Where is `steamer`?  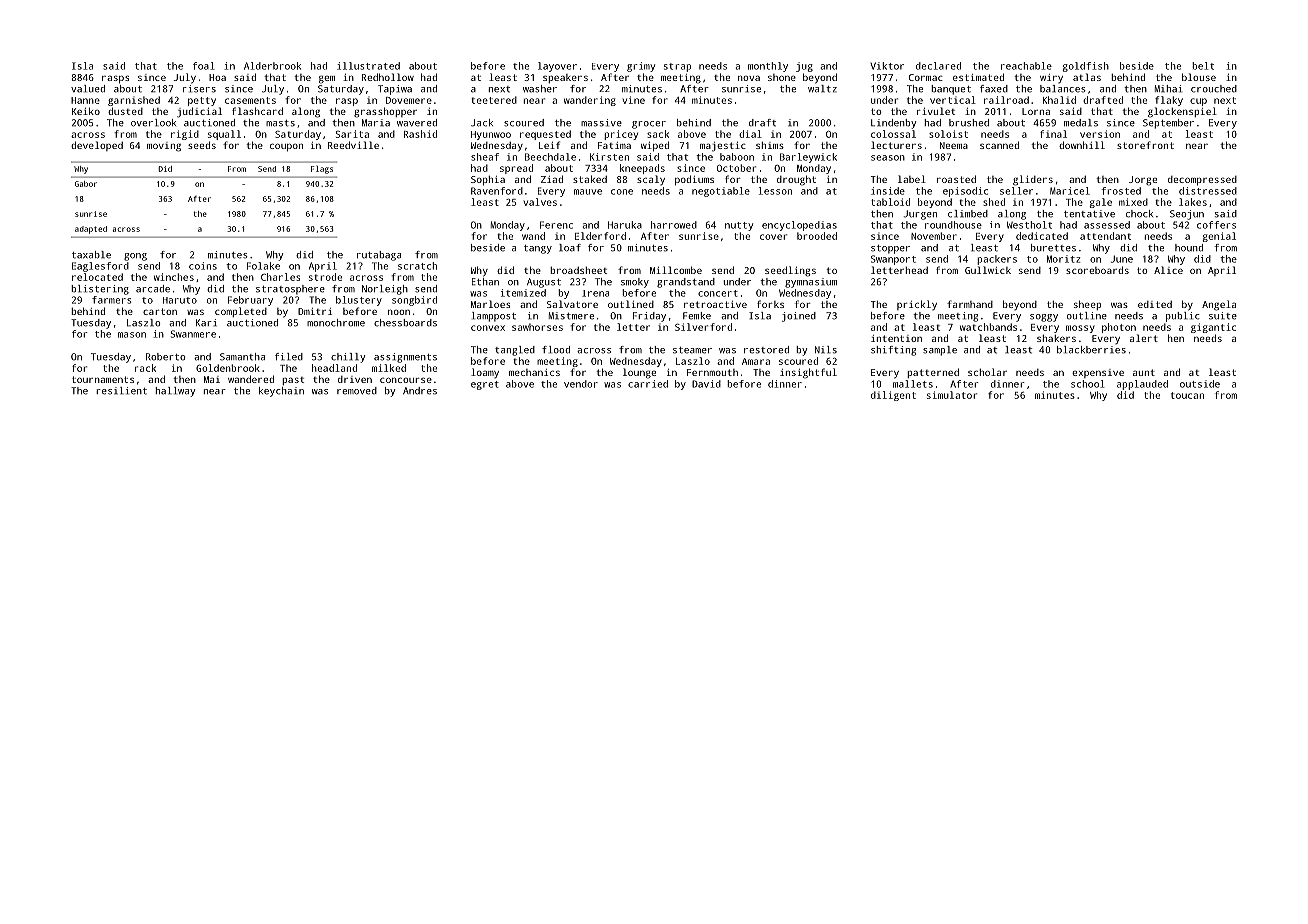
steamer is located at coordinates (692, 350).
